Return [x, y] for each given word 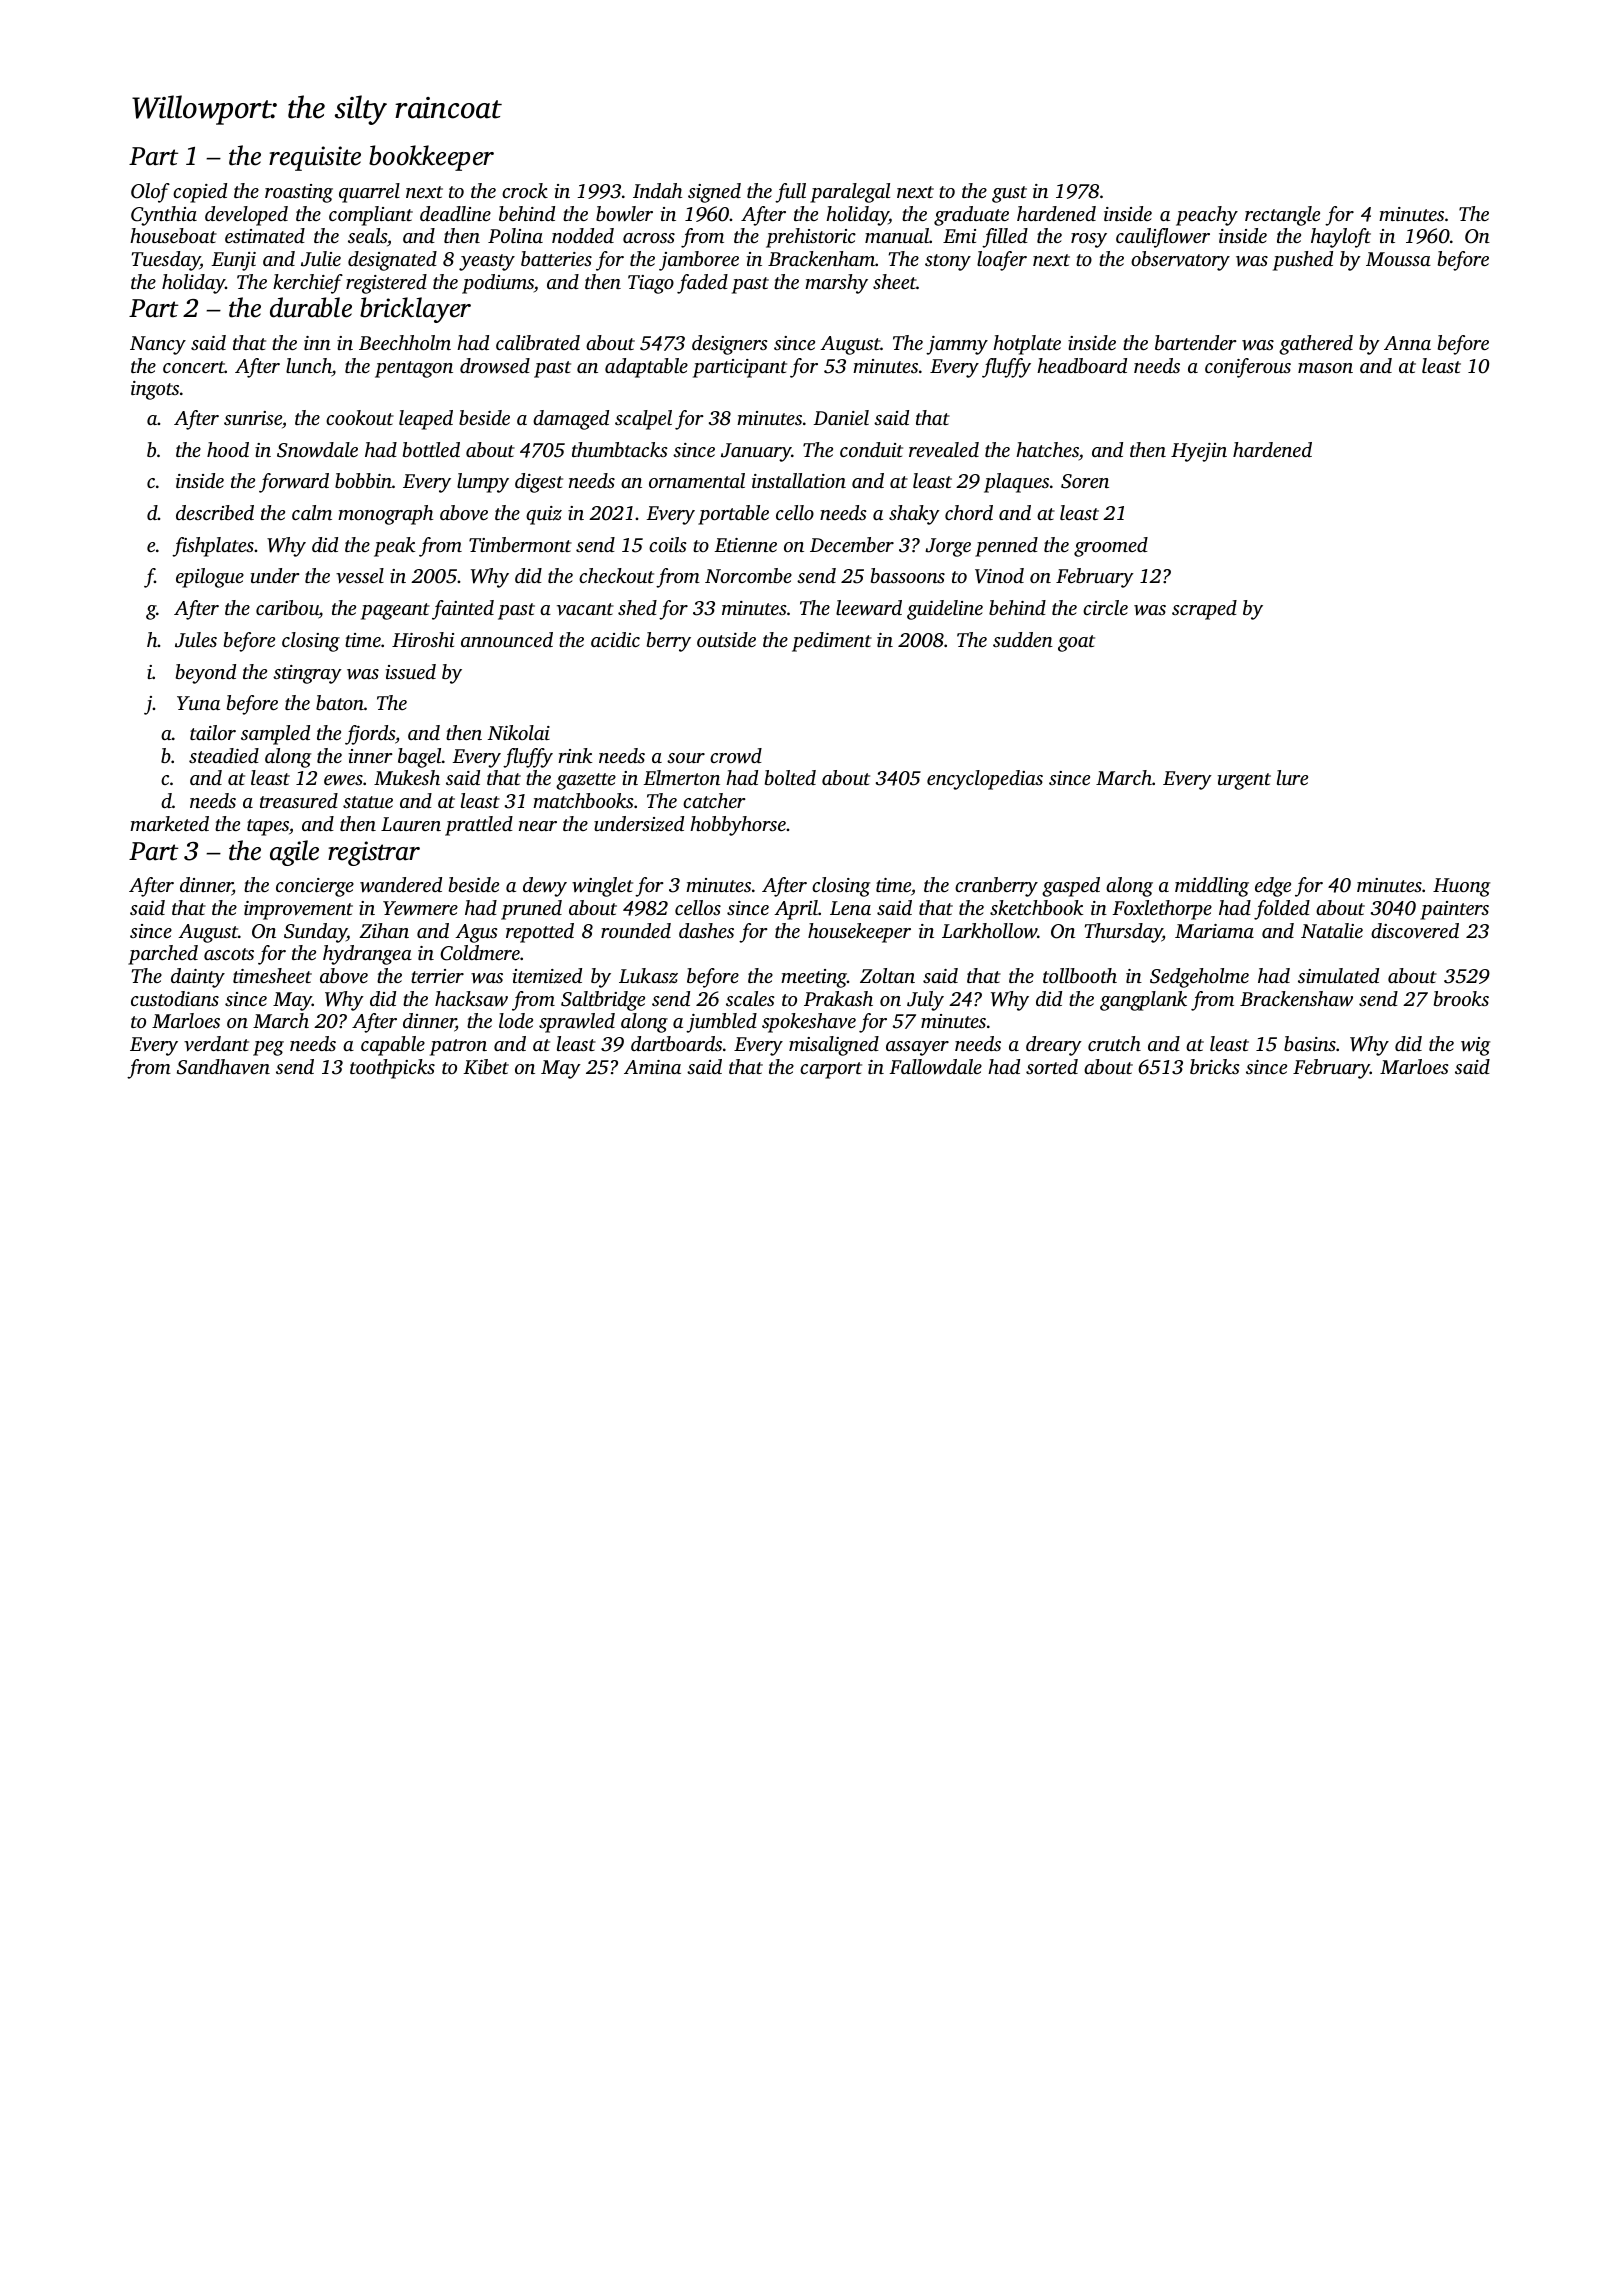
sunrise [253, 418]
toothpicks [392, 1069]
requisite [315, 158]
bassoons [908, 575]
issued [411, 671]
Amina [652, 1067]
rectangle [1282, 216]
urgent [1244, 781]
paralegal [850, 193]
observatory [1180, 261]
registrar [374, 853]
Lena [850, 908]
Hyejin [1199, 452]
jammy [957, 345]
